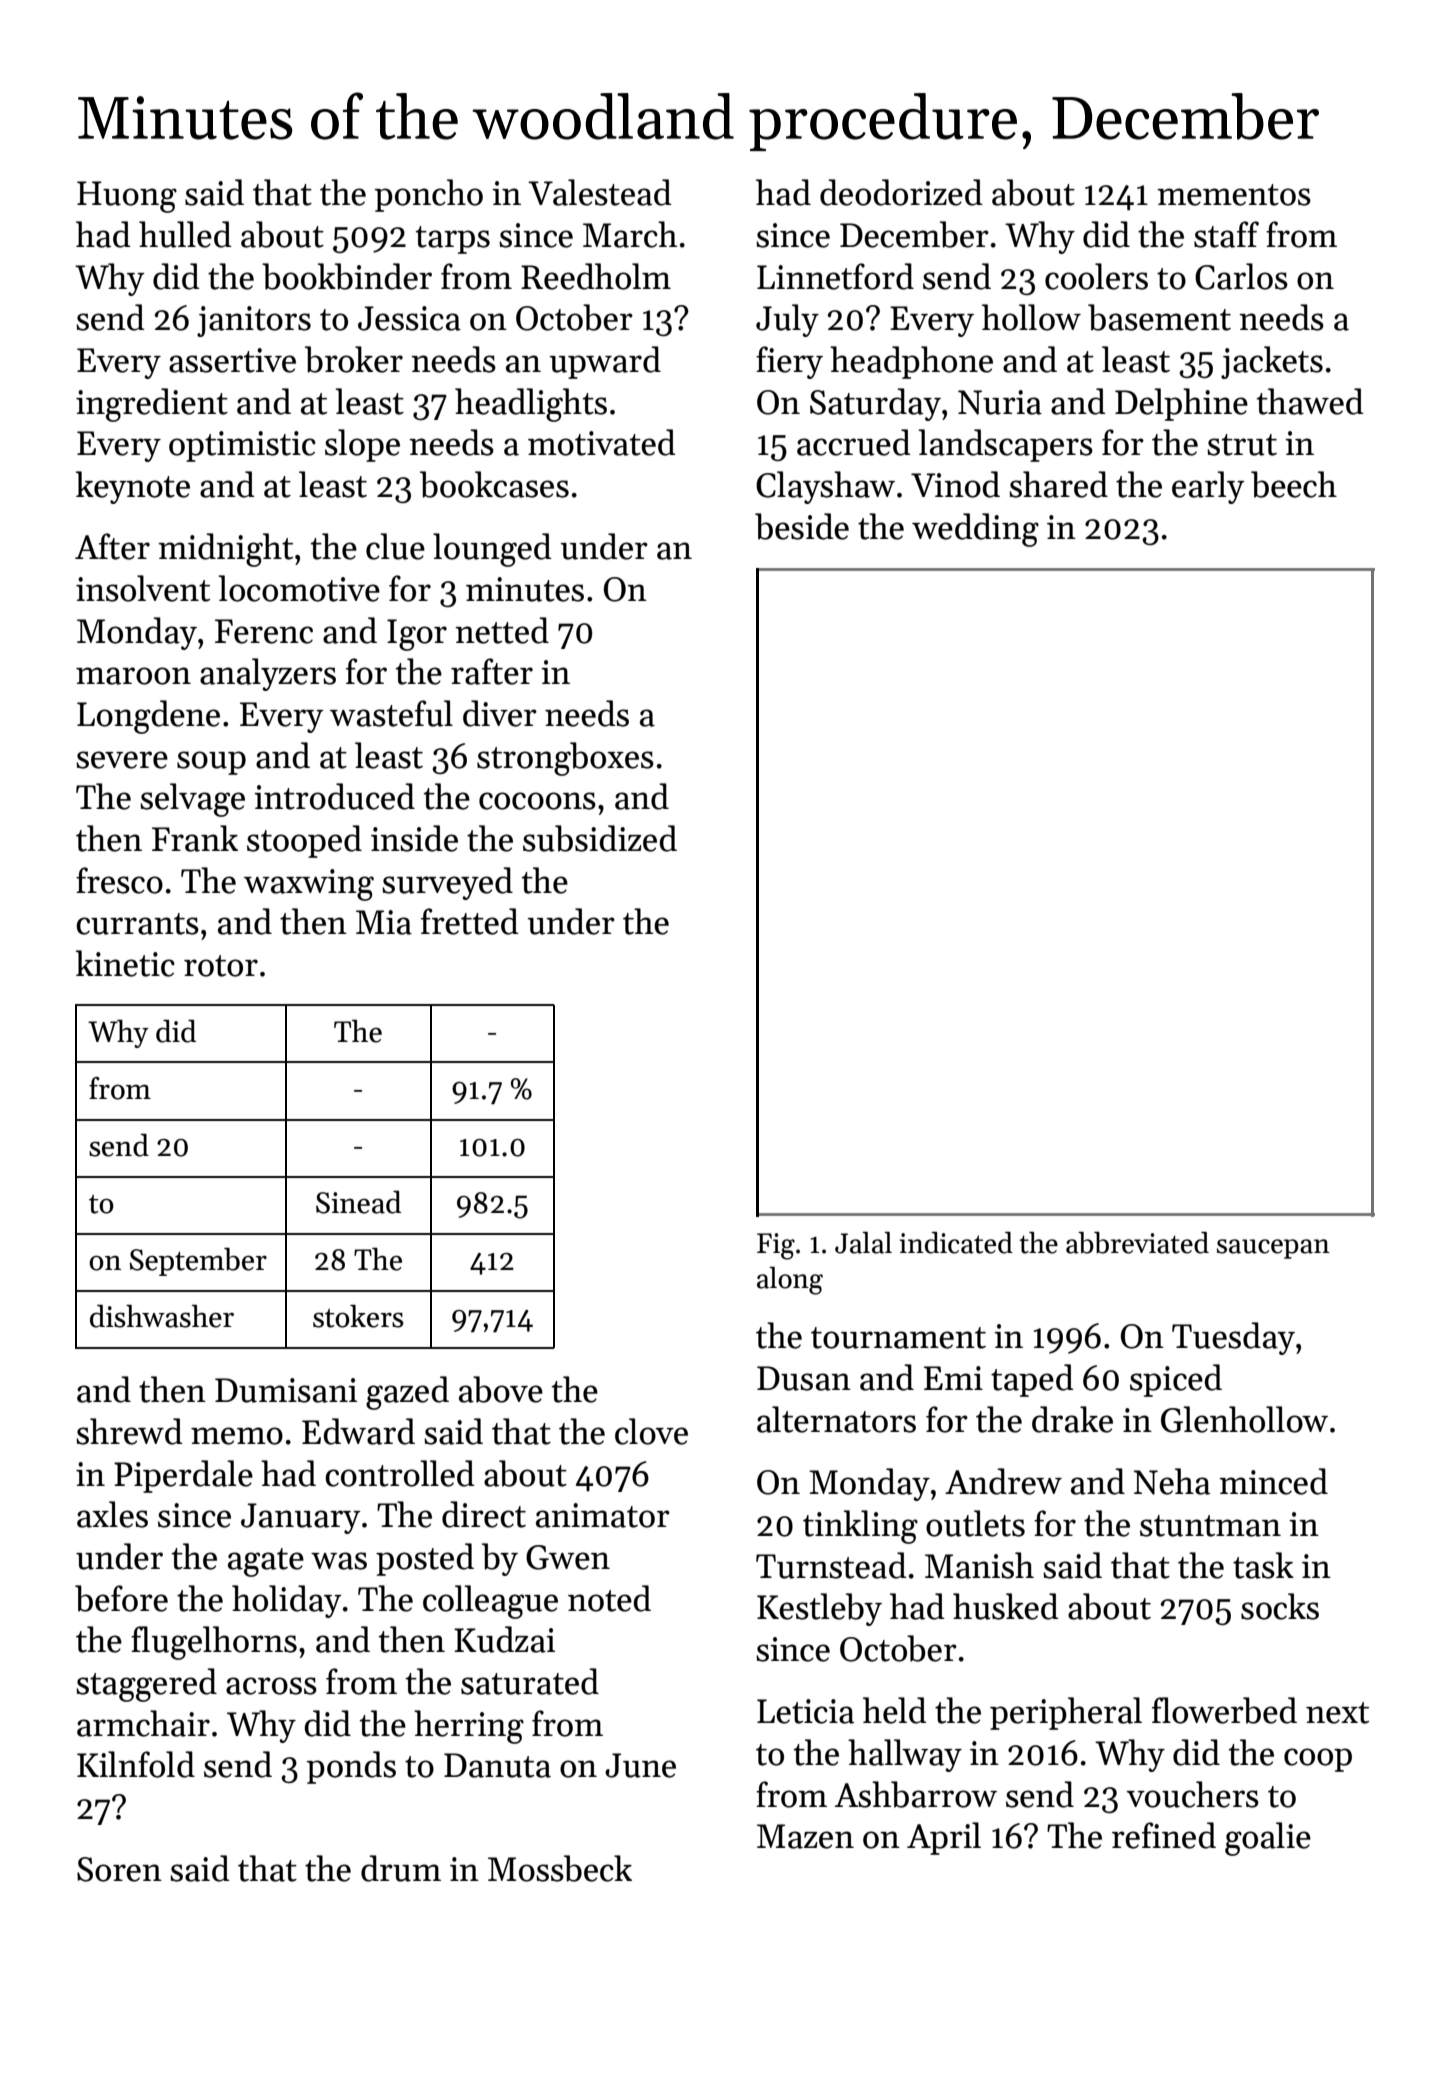  I want to click on slope, so click(362, 445).
